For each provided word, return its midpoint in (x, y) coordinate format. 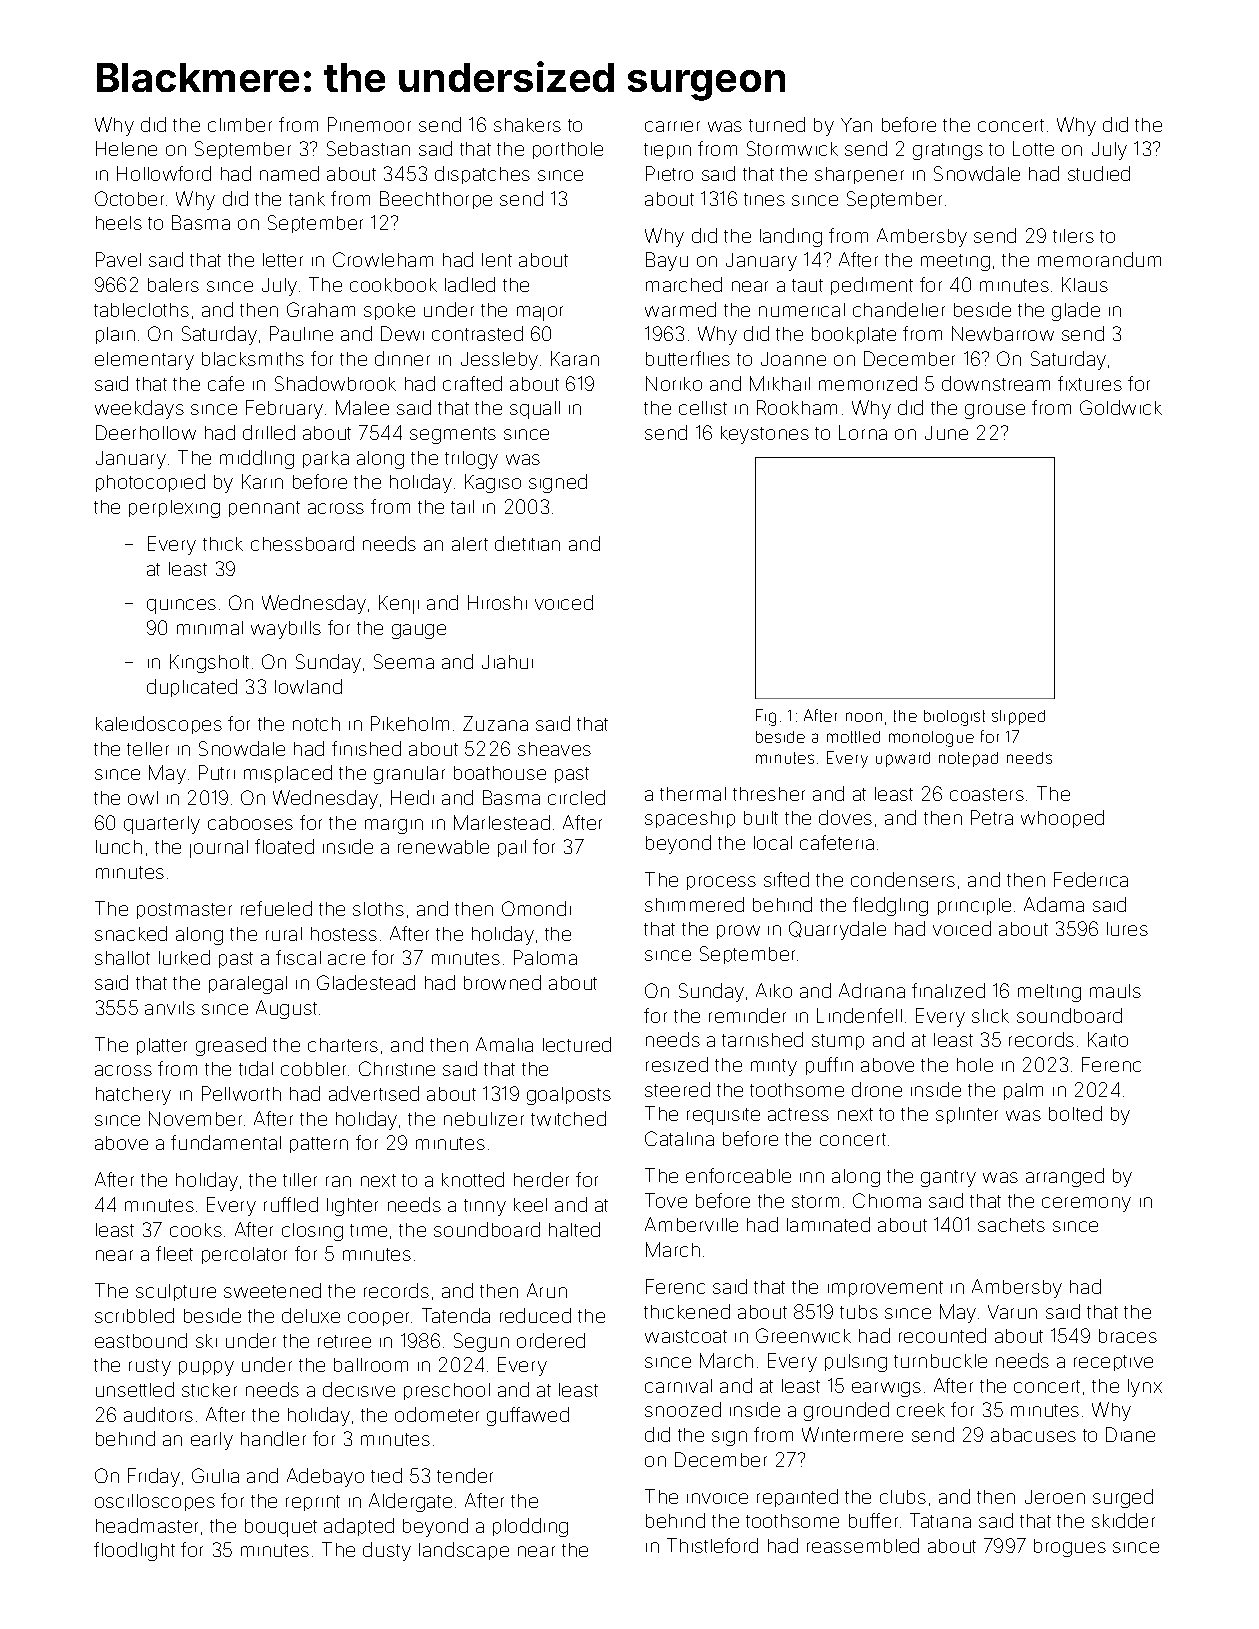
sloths (378, 909)
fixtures (1090, 383)
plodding (530, 1527)
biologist (954, 718)
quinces (181, 606)
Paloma (545, 957)
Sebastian (368, 148)
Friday (154, 1477)
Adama (1054, 904)
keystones (765, 435)
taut (807, 285)
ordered (551, 1340)
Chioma (887, 1200)
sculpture (176, 1292)
